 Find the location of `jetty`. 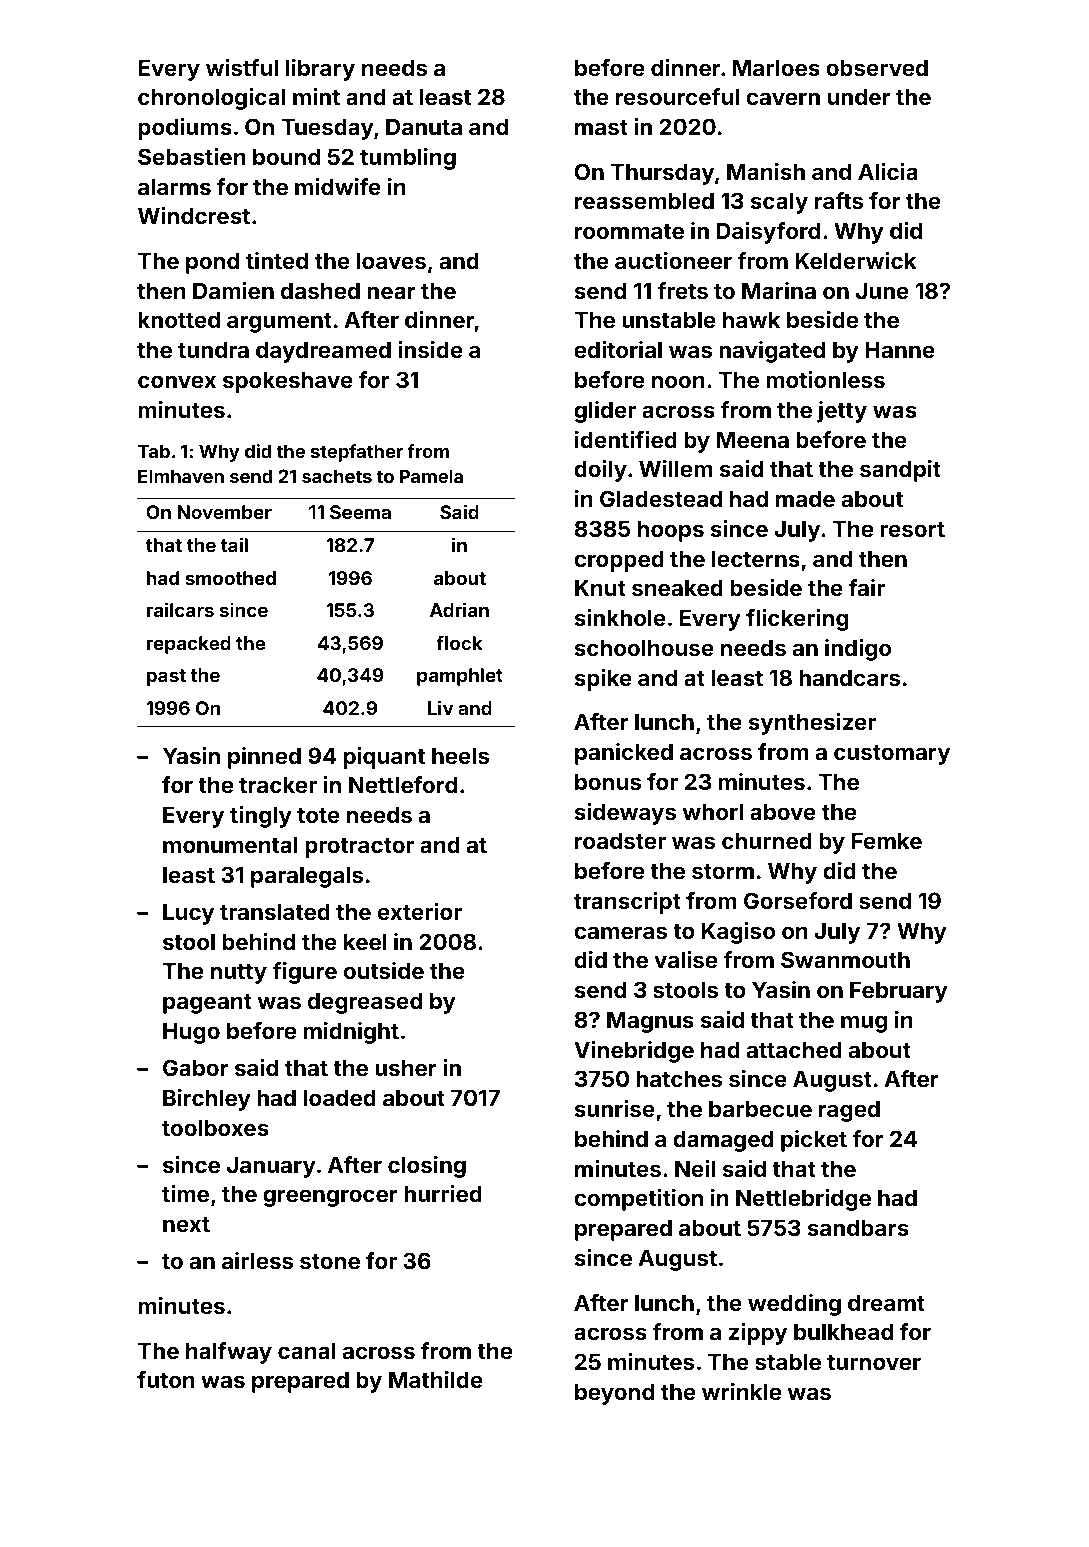

jetty is located at coordinates (842, 412).
